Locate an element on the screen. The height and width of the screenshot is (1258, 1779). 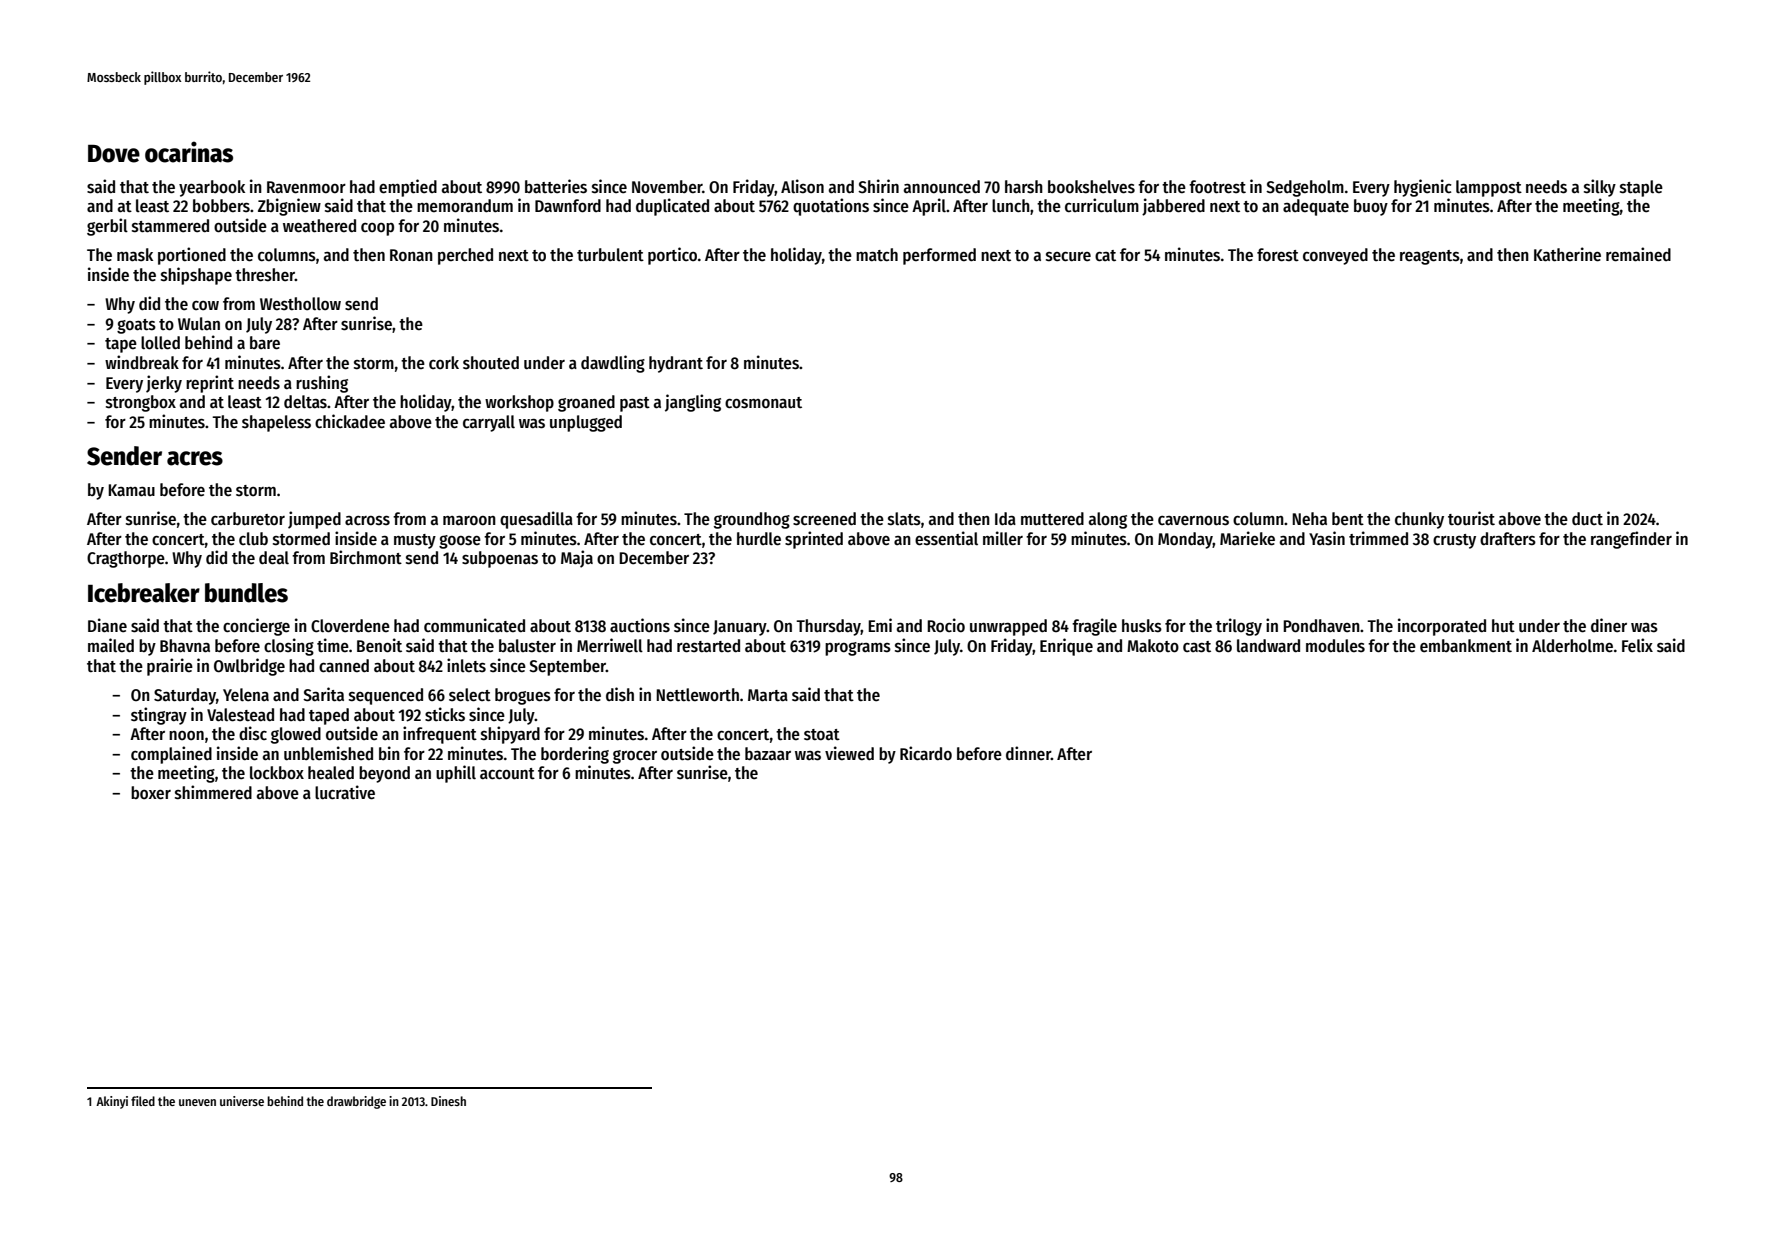
viewed is located at coordinates (849, 753).
